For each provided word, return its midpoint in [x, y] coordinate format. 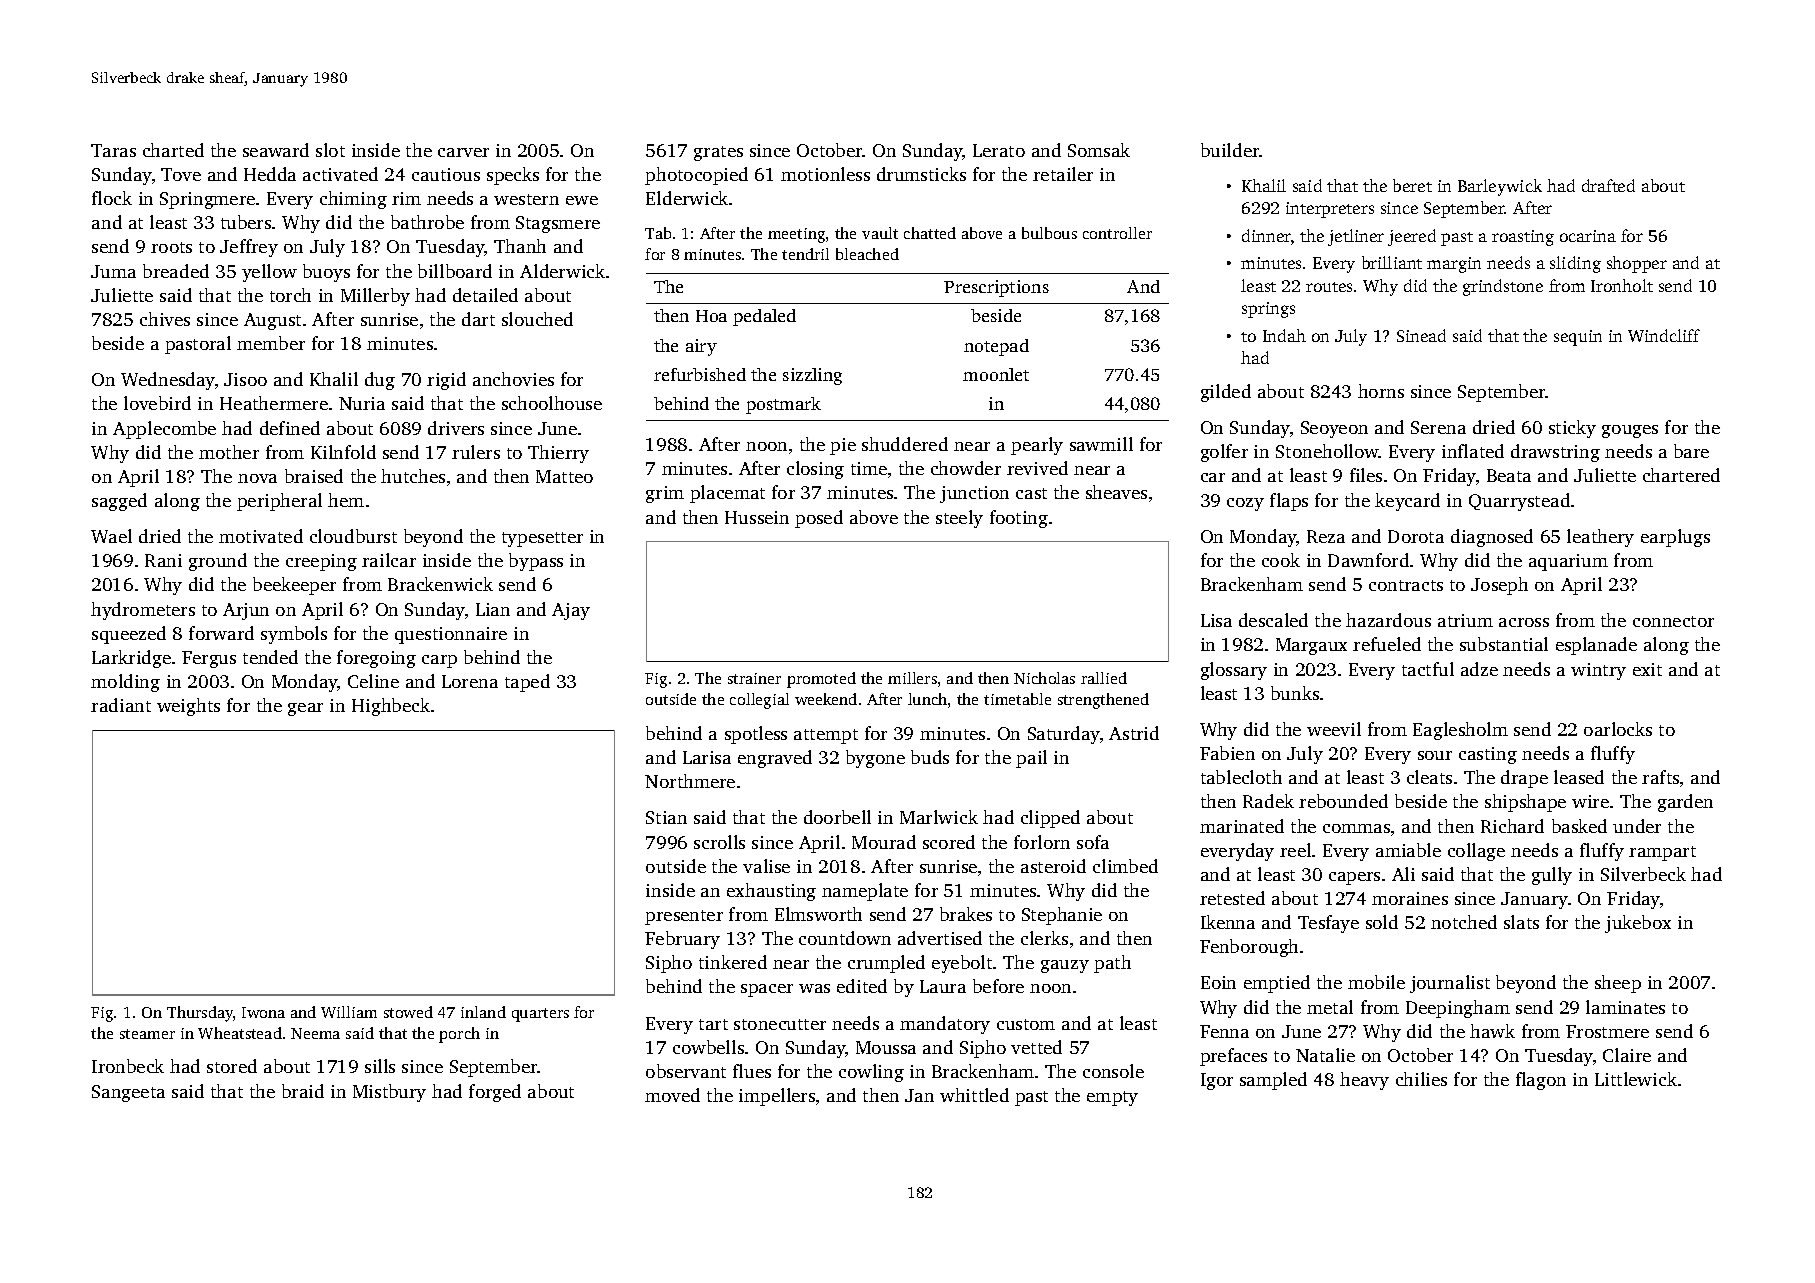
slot [330, 150]
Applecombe [164, 430]
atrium [1465, 620]
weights [188, 707]
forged [495, 1093]
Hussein [757, 517]
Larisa [707, 757]
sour [1435, 755]
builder [1230, 150]
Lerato [999, 150]
